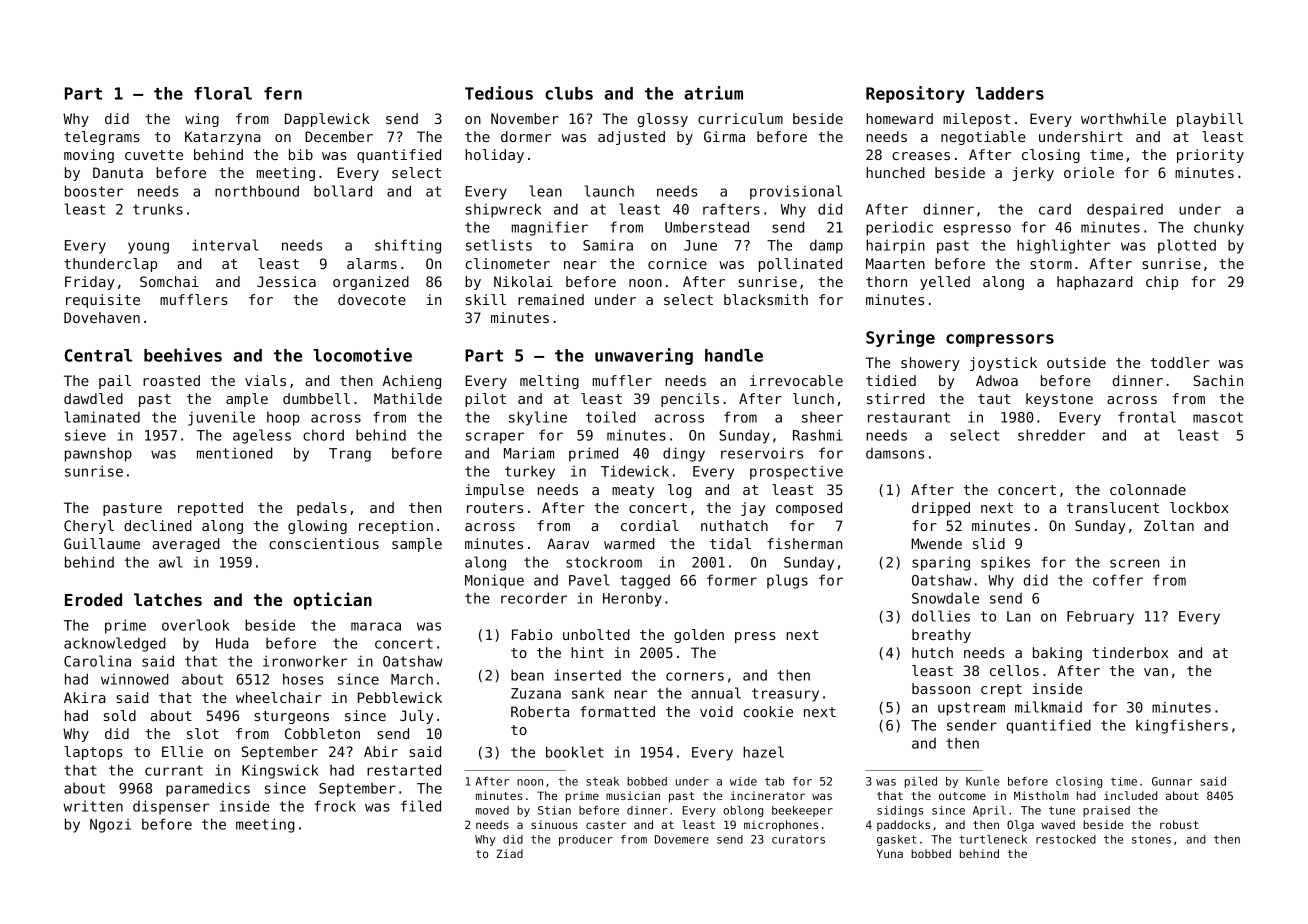  I want to click on atrium, so click(713, 93).
